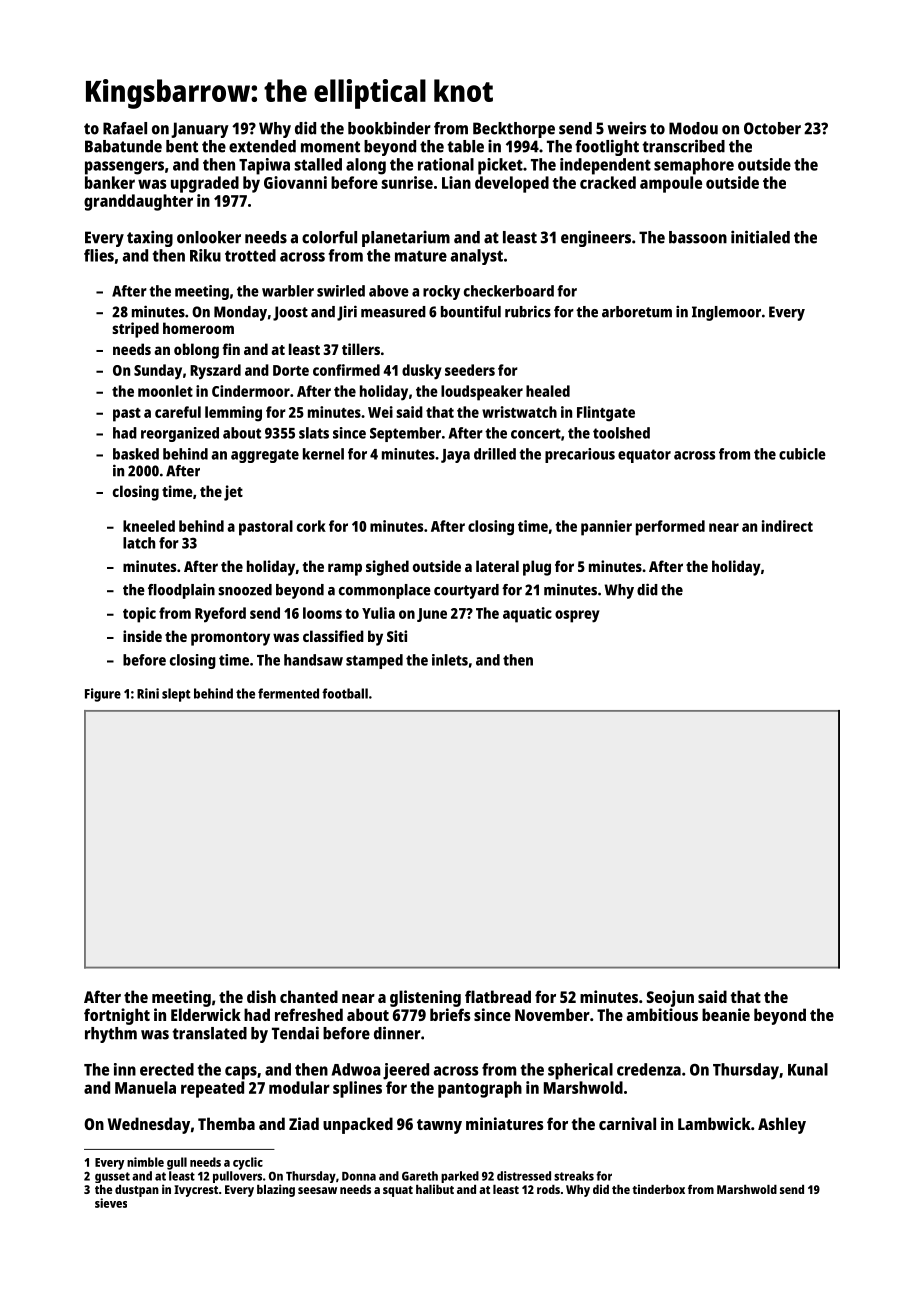 The height and width of the screenshot is (1314, 924). I want to click on Seojun, so click(670, 998).
